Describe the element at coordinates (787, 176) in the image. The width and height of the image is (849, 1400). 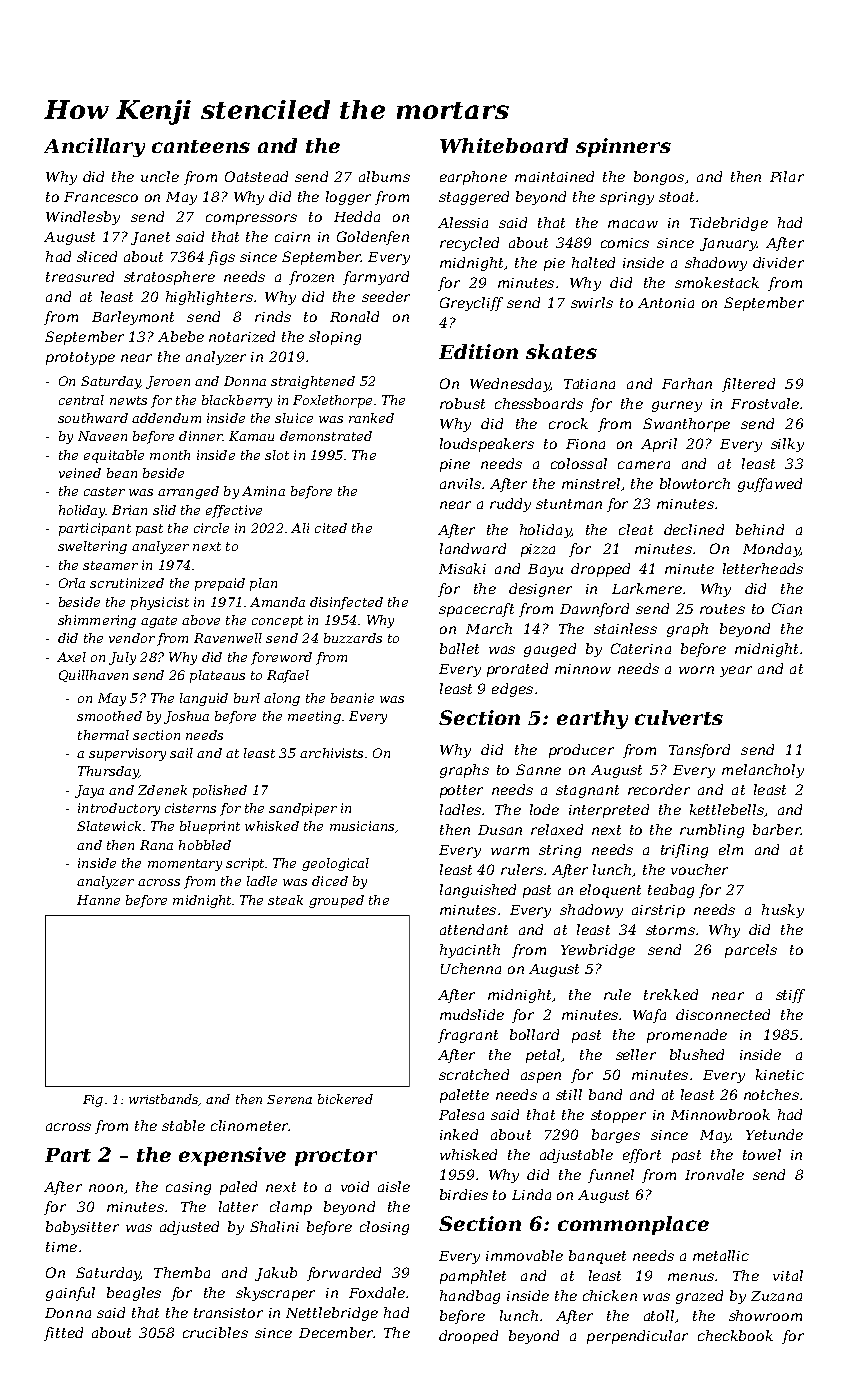
I see `Pilar` at that location.
